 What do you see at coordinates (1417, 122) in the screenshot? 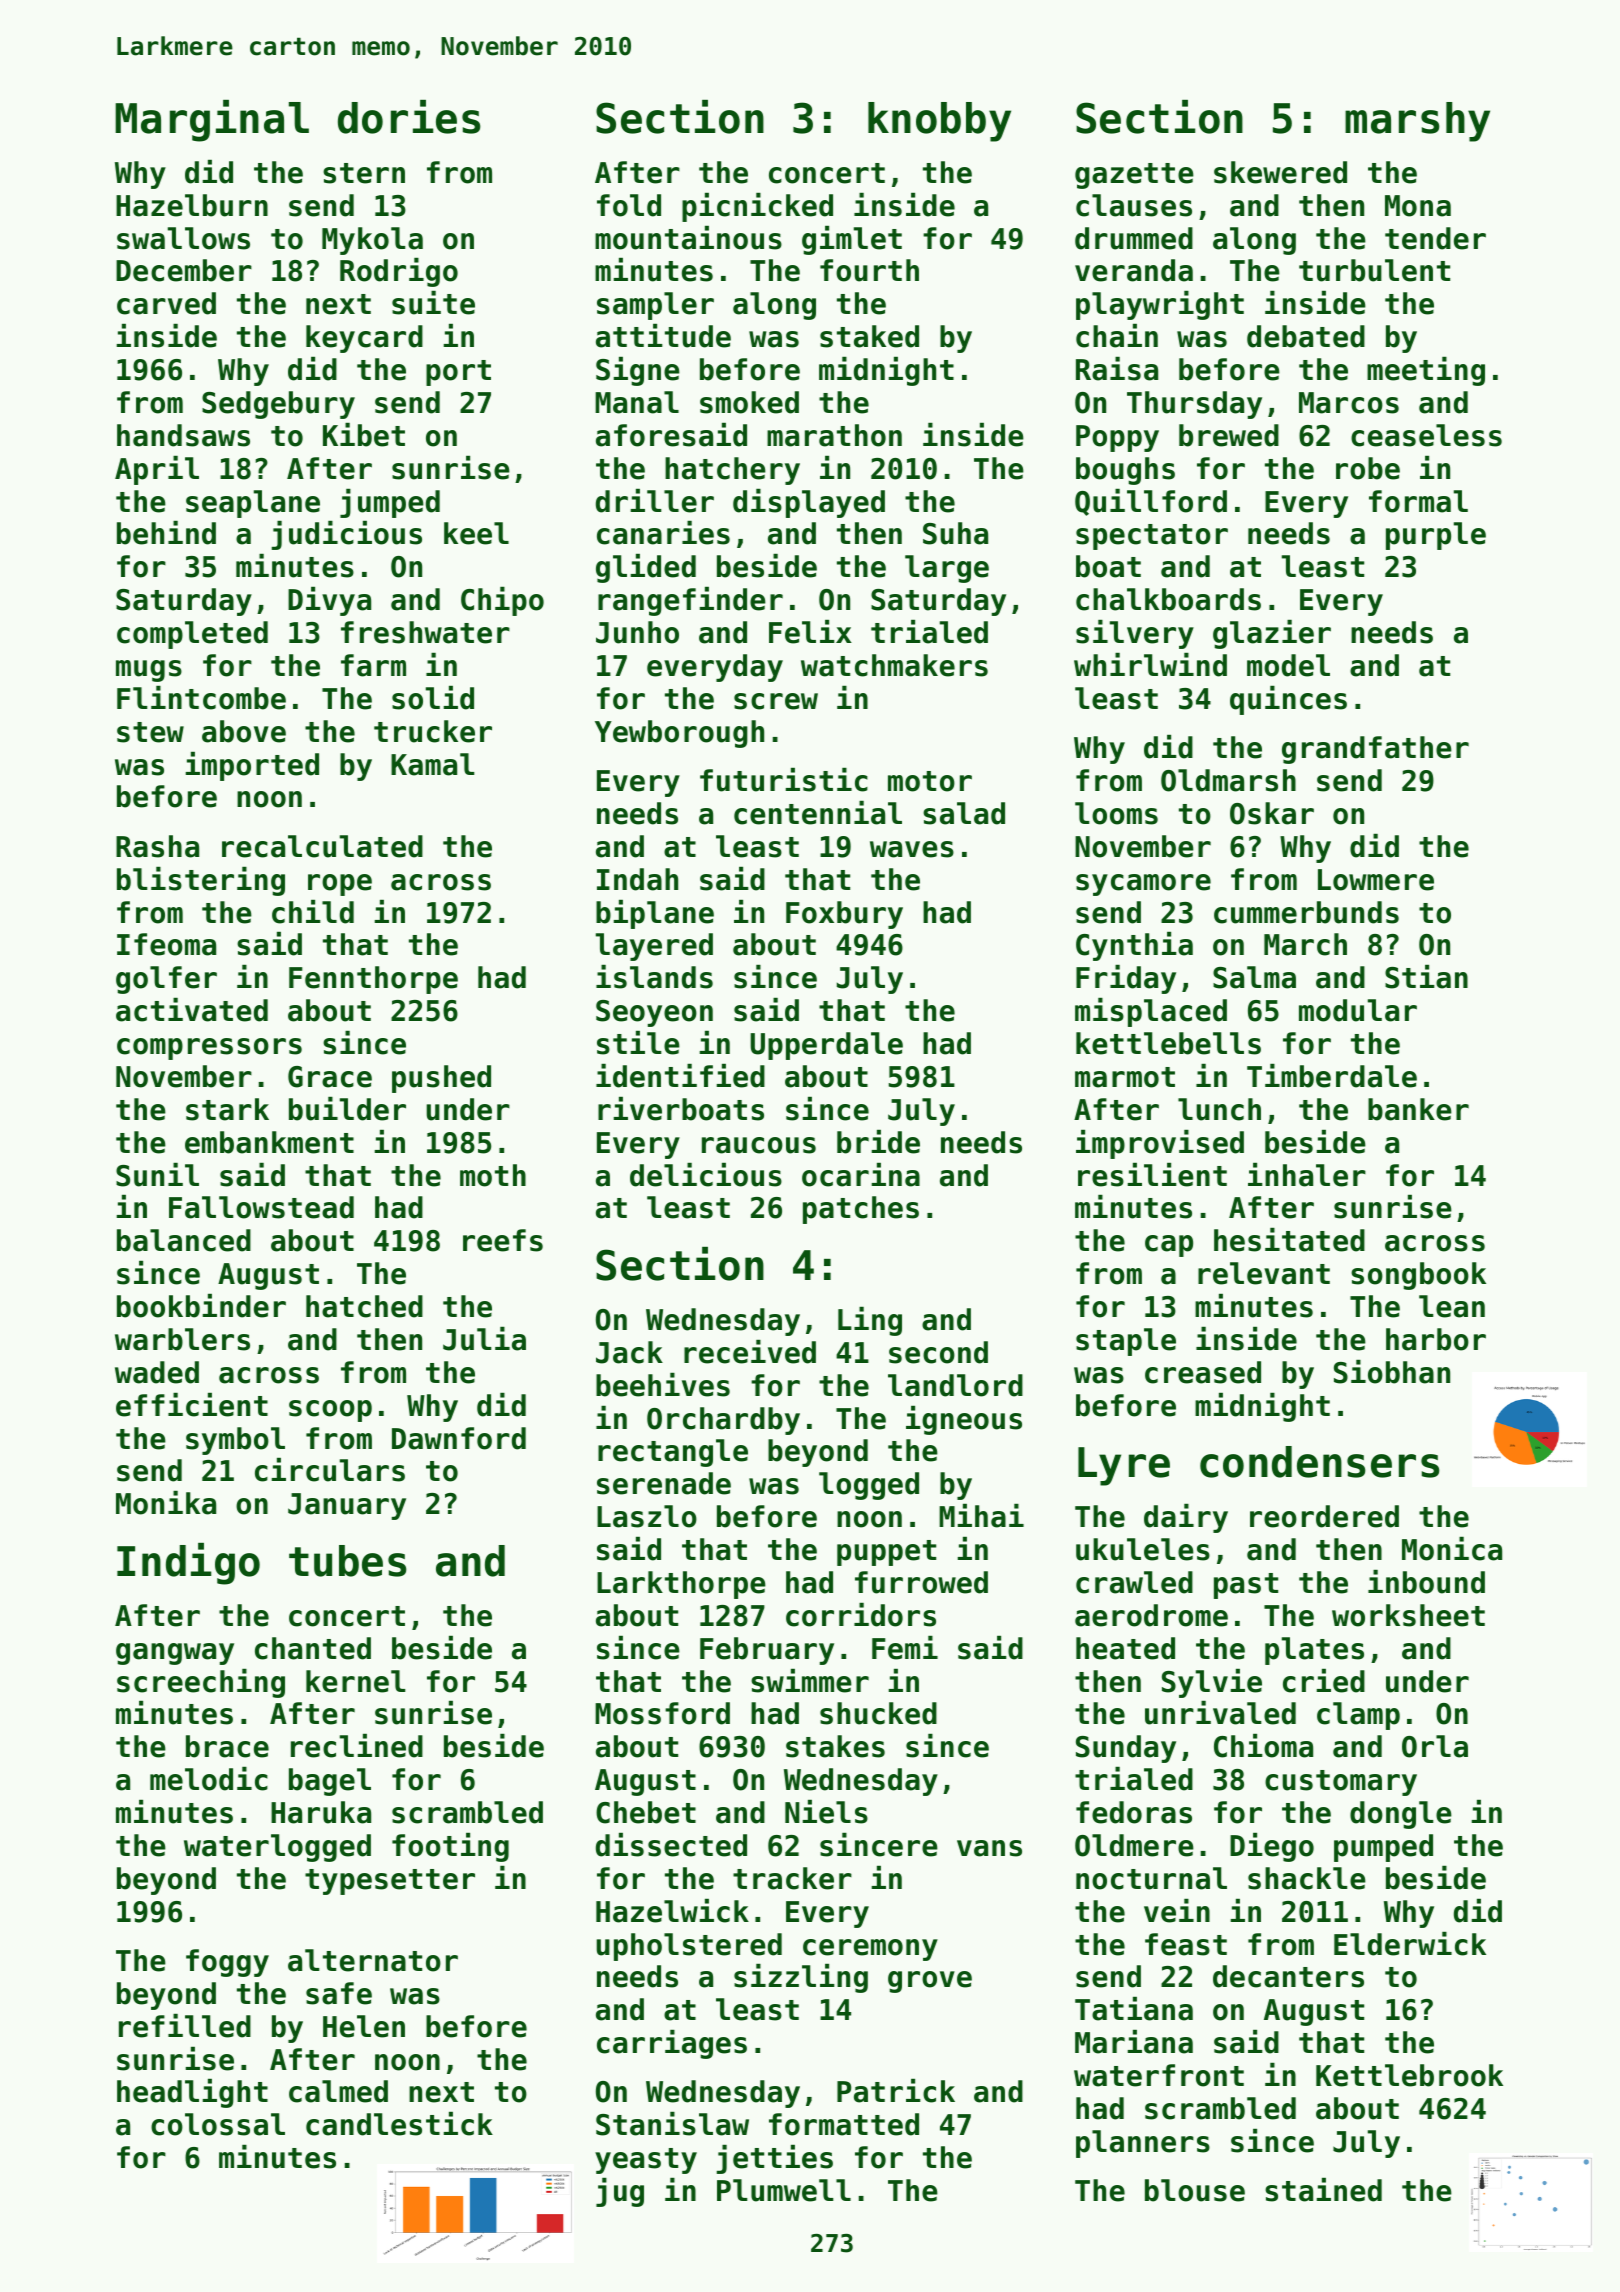
I see `marshy` at bounding box center [1417, 122].
